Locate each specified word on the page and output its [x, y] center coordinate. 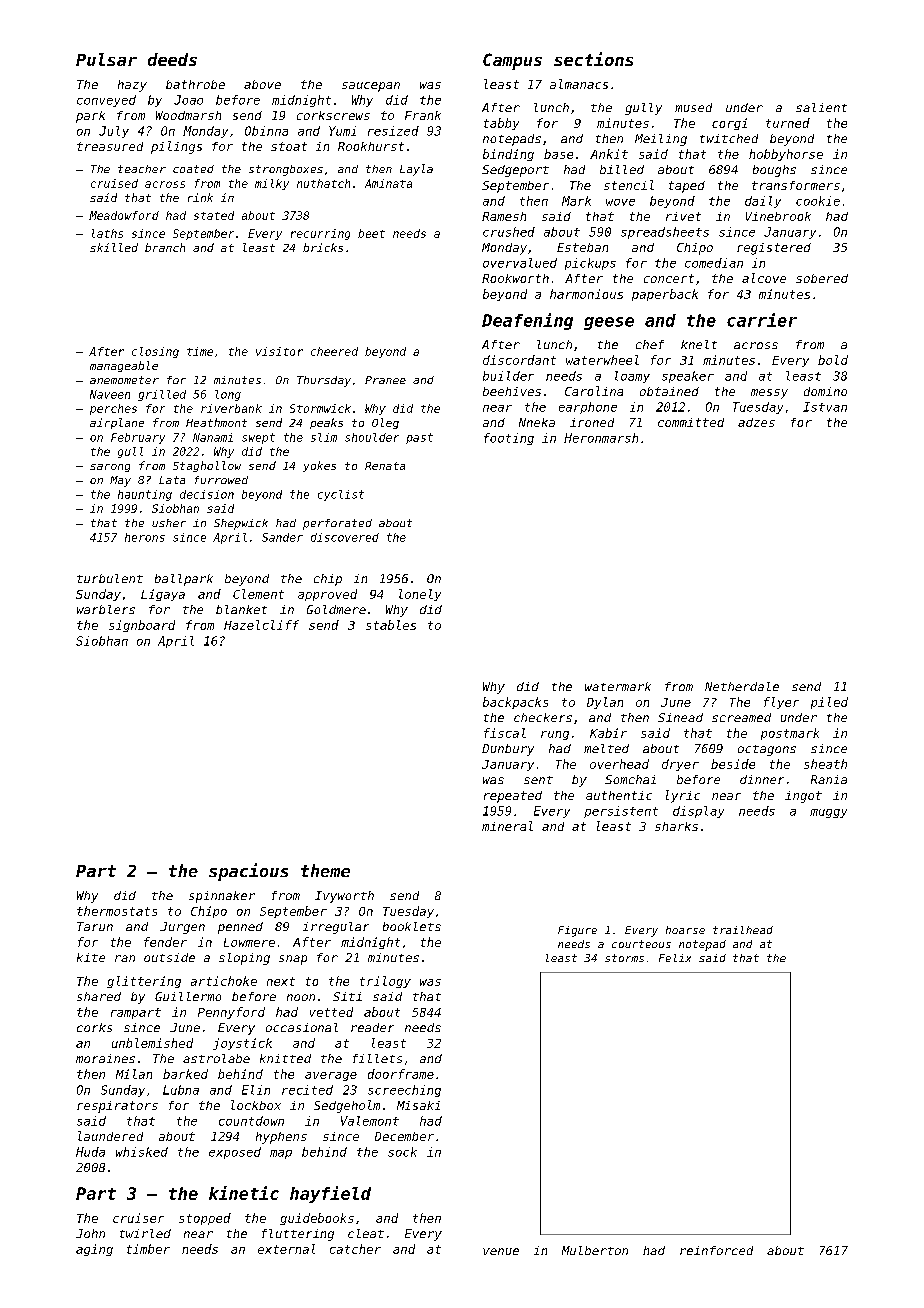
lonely [420, 595]
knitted [285, 1058]
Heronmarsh [601, 438]
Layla [416, 170]
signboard [142, 626]
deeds [172, 59]
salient [821, 107]
